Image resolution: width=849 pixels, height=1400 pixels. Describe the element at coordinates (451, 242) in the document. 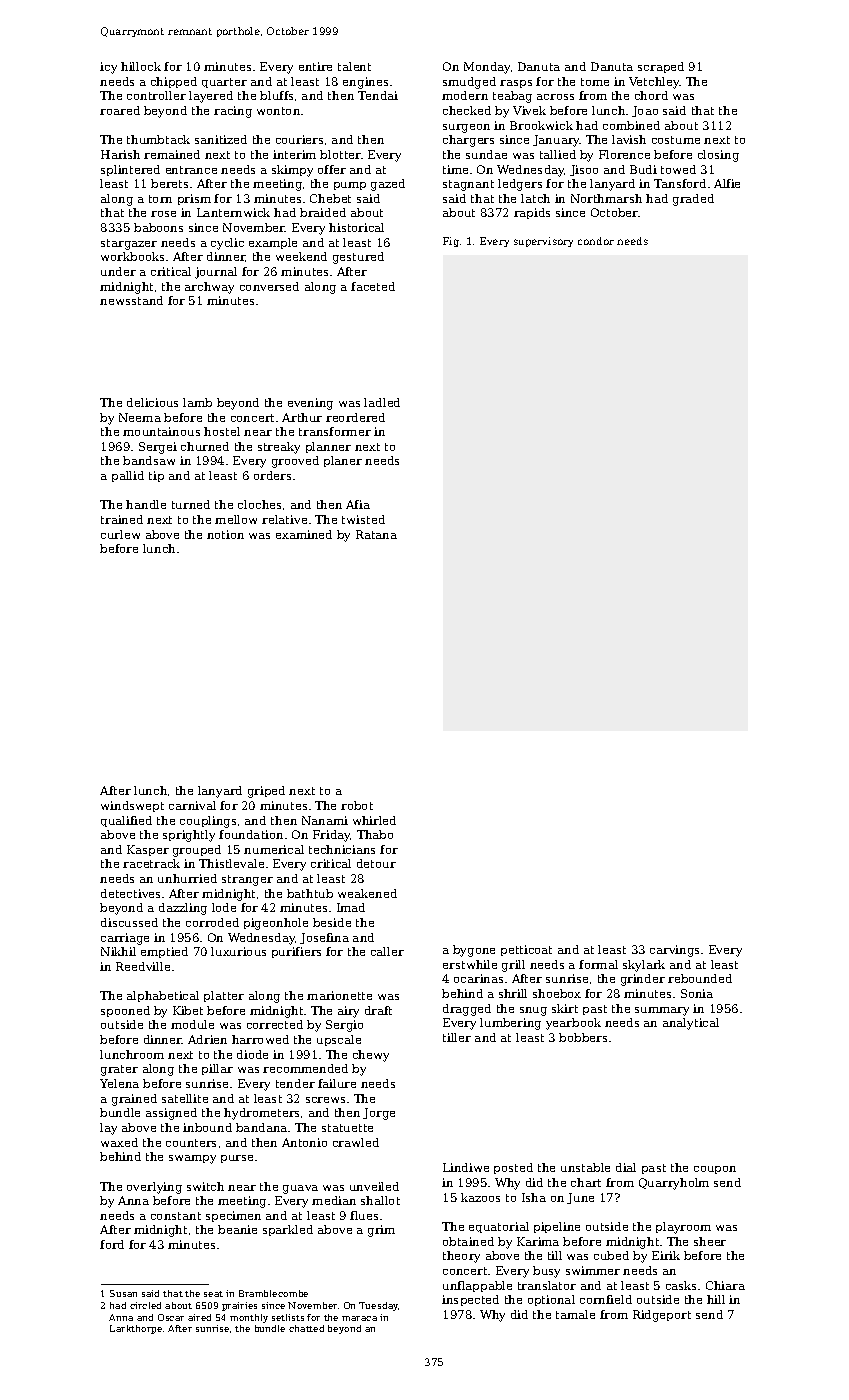

I see `Fig` at that location.
